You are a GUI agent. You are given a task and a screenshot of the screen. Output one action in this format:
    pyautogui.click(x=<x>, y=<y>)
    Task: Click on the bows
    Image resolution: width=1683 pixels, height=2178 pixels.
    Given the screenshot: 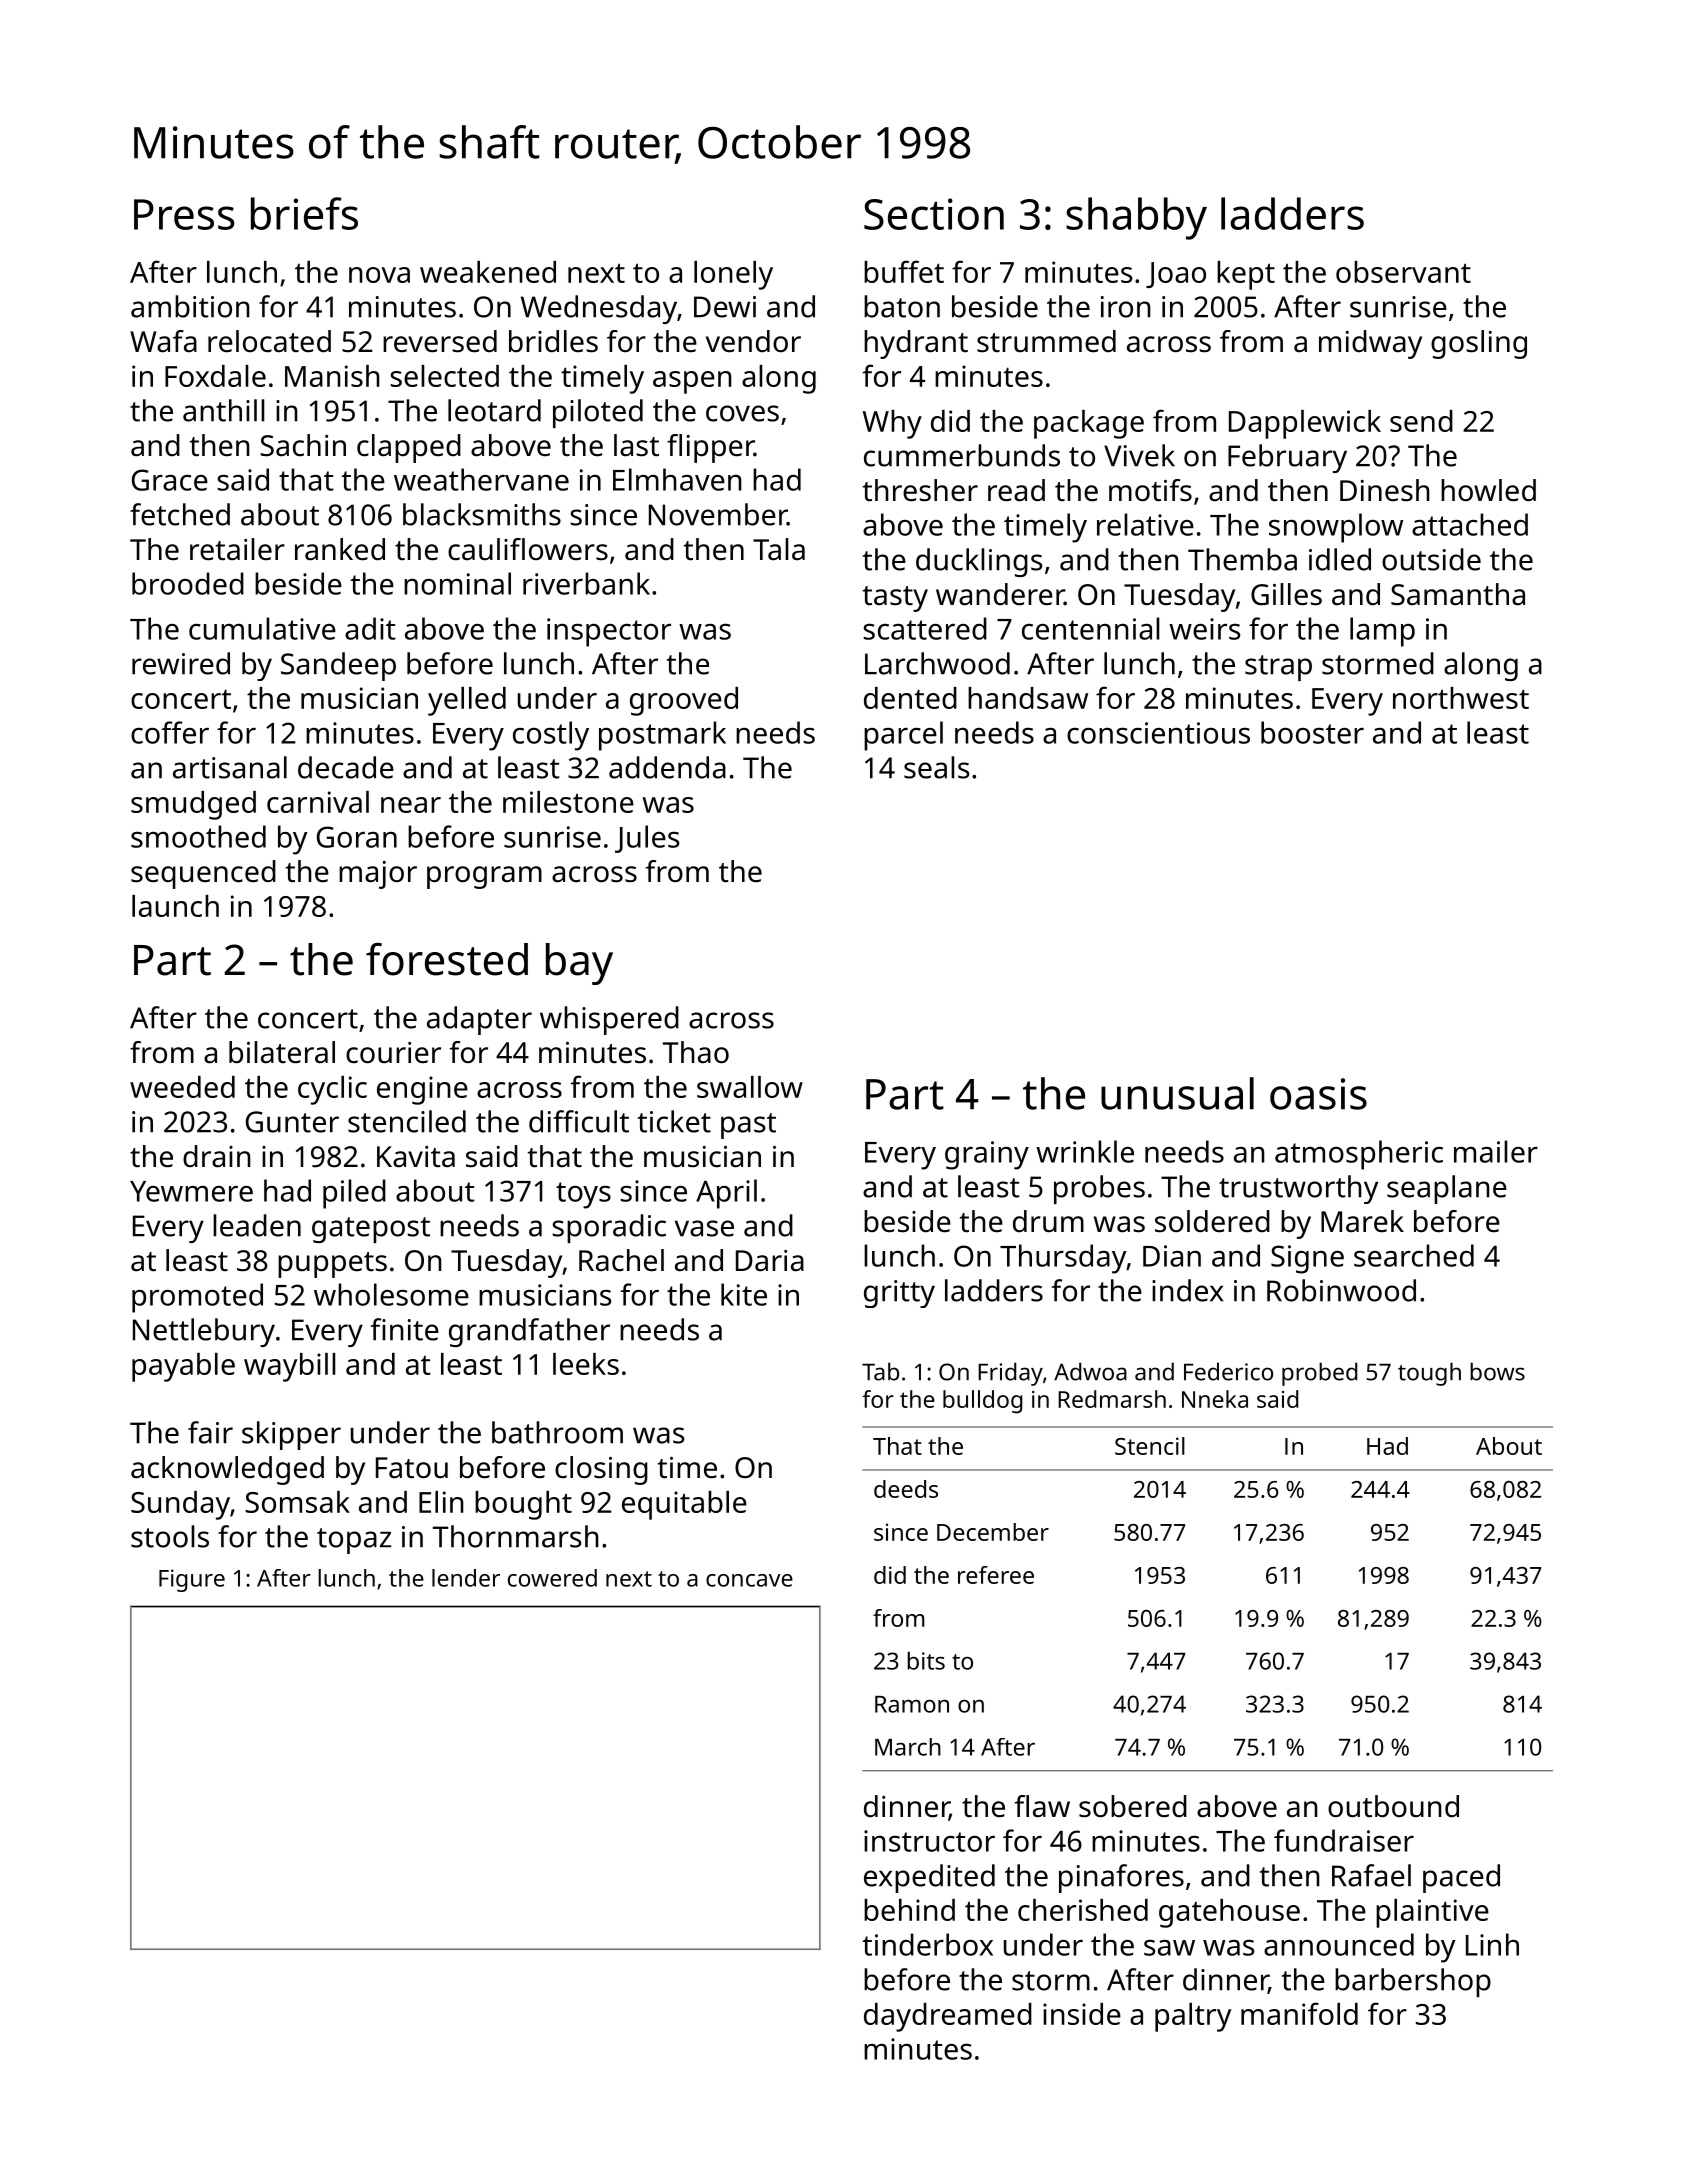 What is the action you would take?
    pyautogui.click(x=1497, y=1371)
